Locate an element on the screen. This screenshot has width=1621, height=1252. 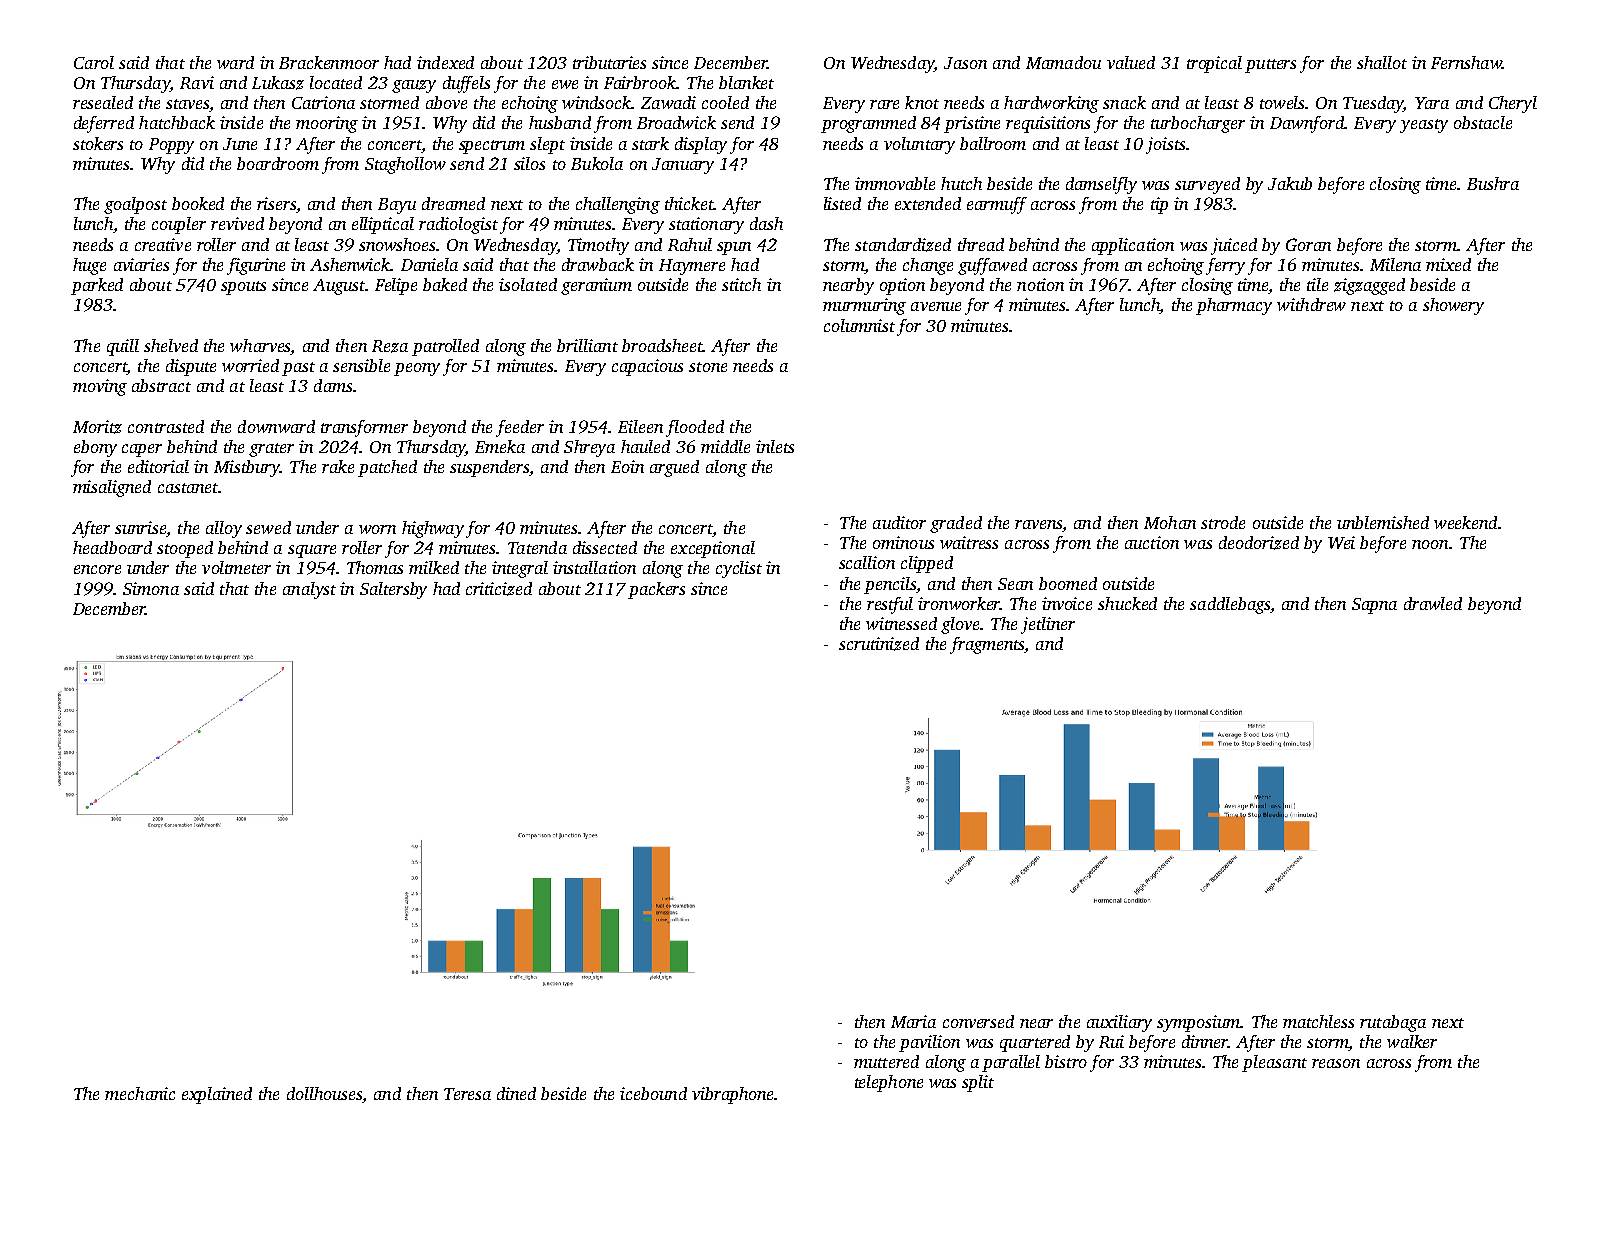
scrutinized is located at coordinates (879, 644).
